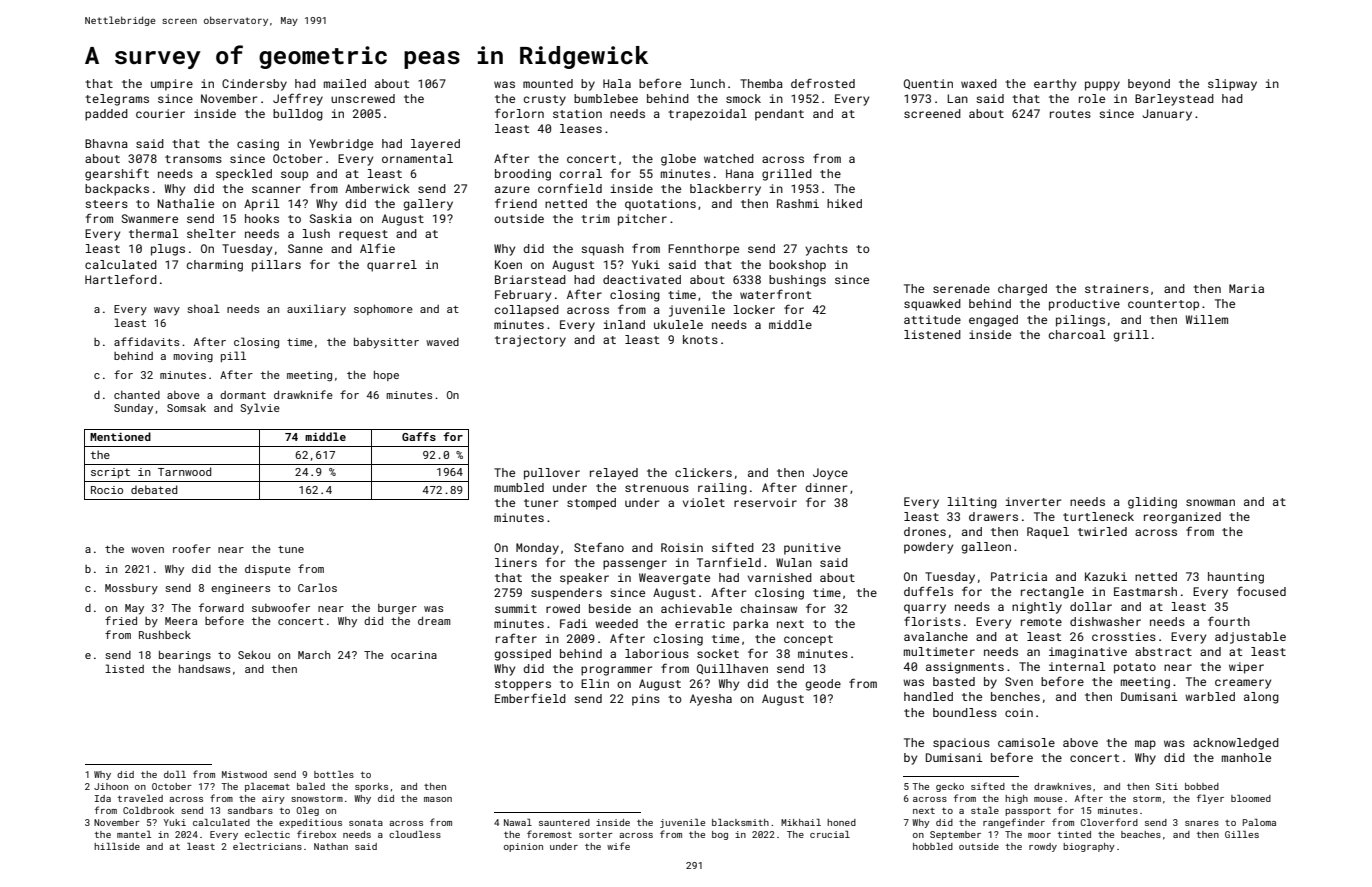 The width and height of the screenshot is (1372, 887). Describe the element at coordinates (700, 339) in the screenshot. I see `knots` at that location.
